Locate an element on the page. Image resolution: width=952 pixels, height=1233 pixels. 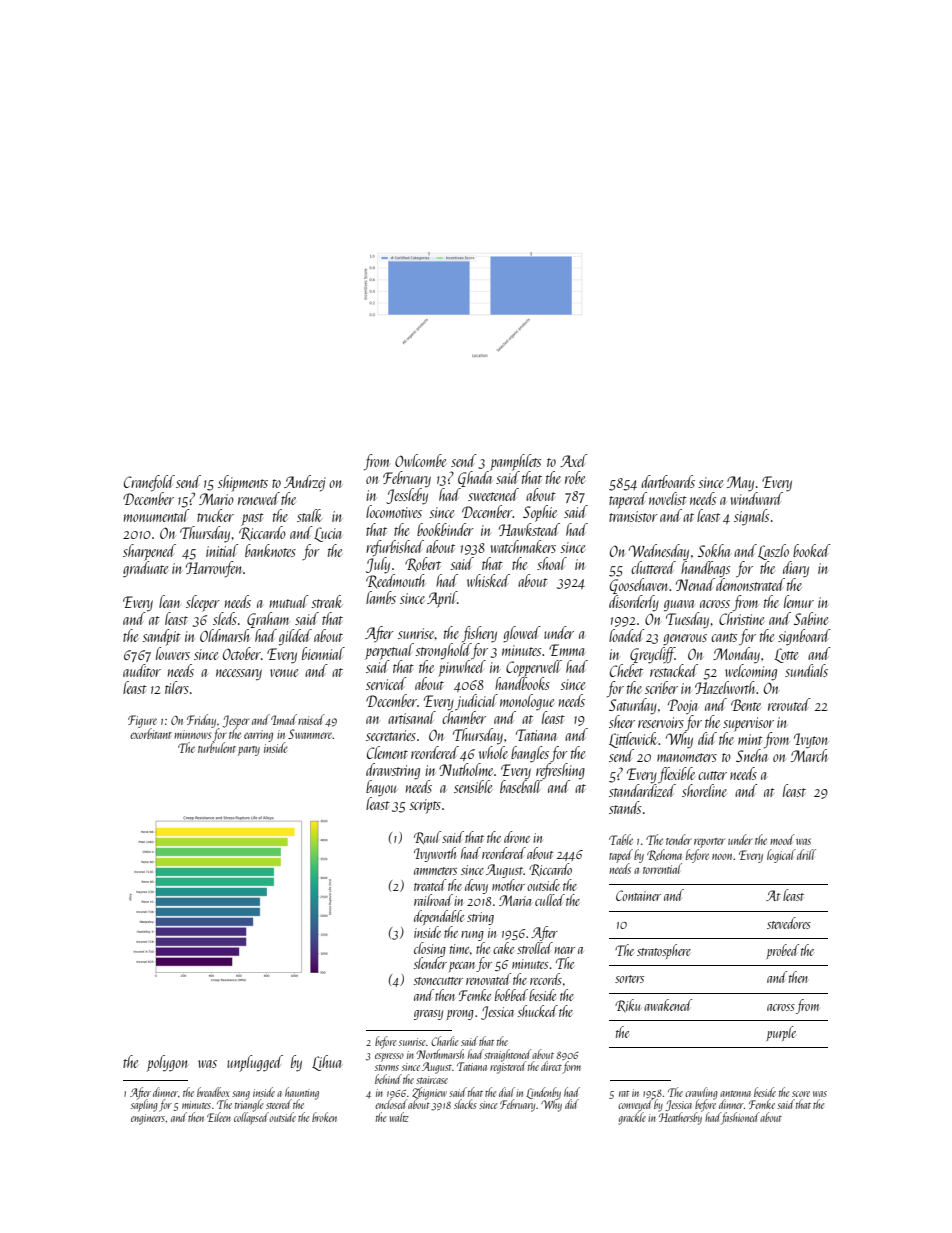
Cranefold is located at coordinates (149, 483).
